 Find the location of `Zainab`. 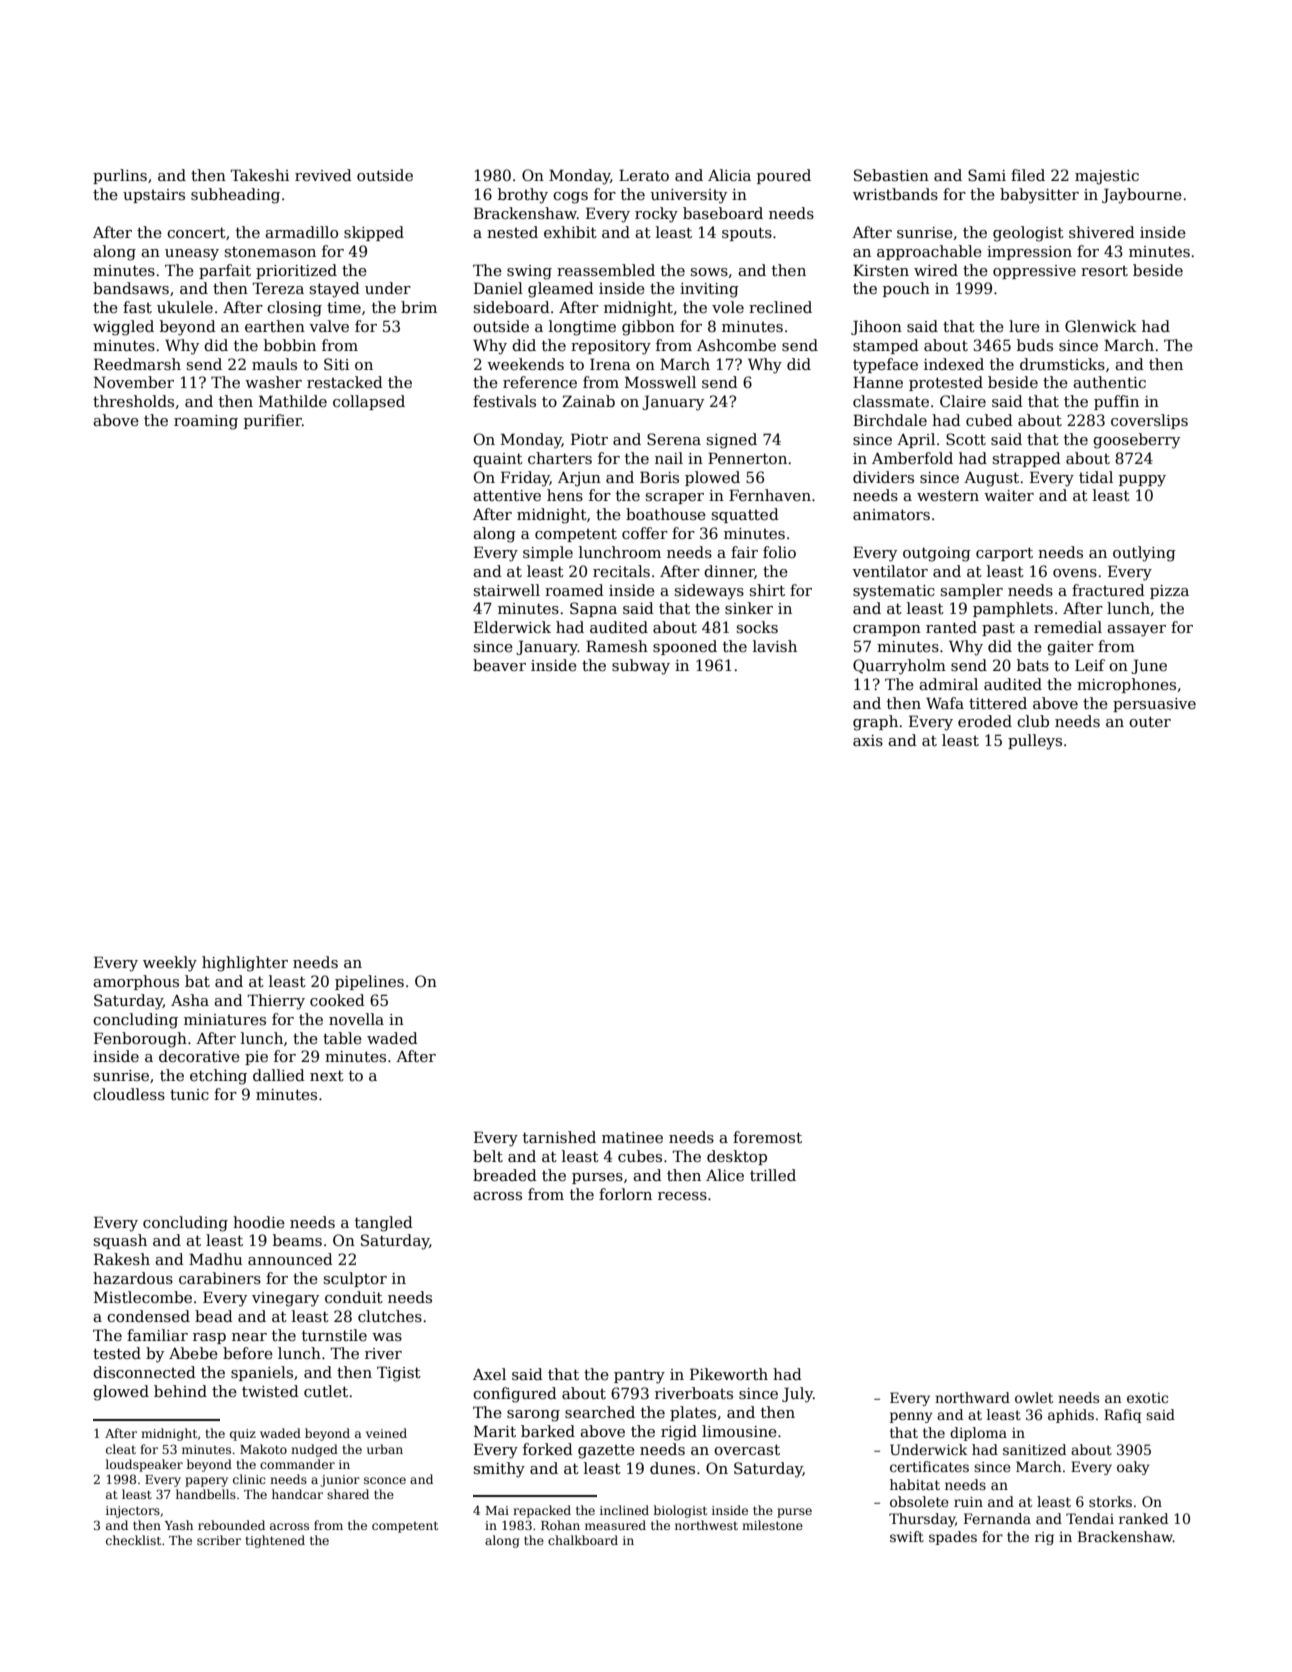

Zainab is located at coordinates (588, 401).
